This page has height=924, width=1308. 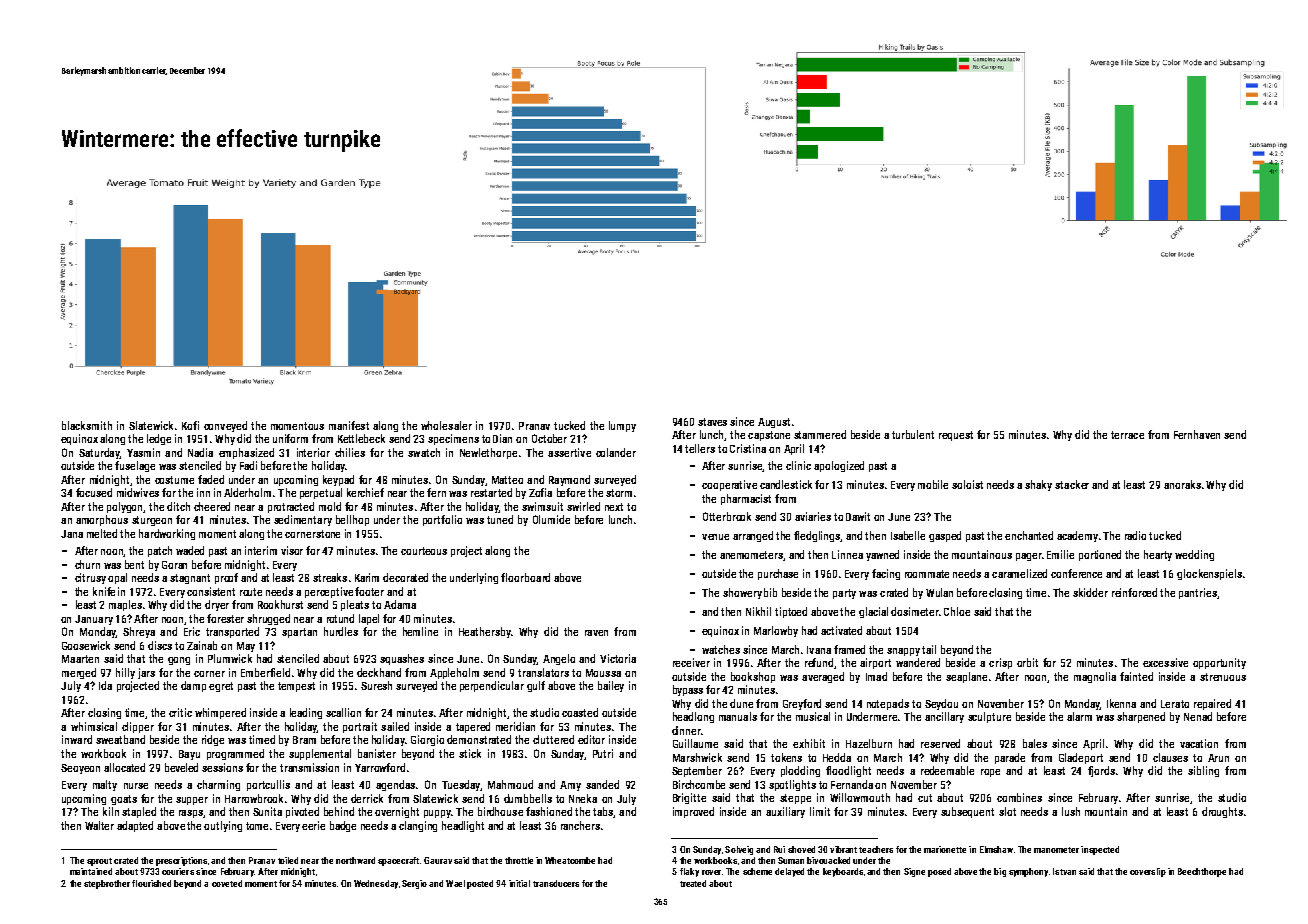 I want to click on conveyed, so click(x=225, y=426).
